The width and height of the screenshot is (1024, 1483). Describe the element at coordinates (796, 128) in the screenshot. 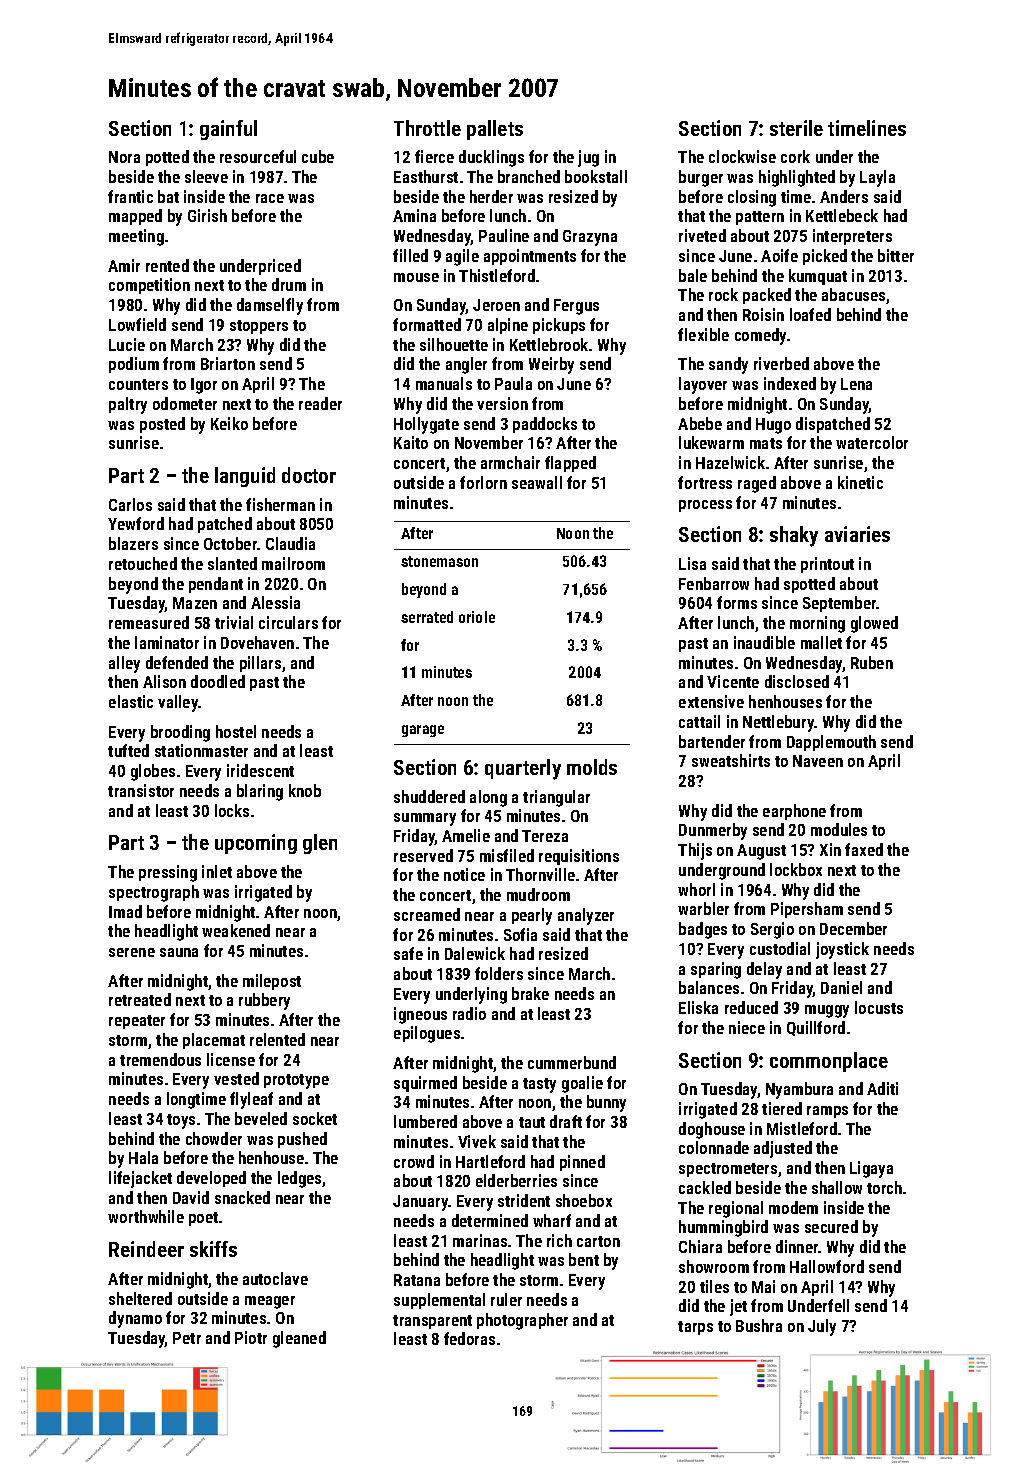

I see `sterile` at that location.
